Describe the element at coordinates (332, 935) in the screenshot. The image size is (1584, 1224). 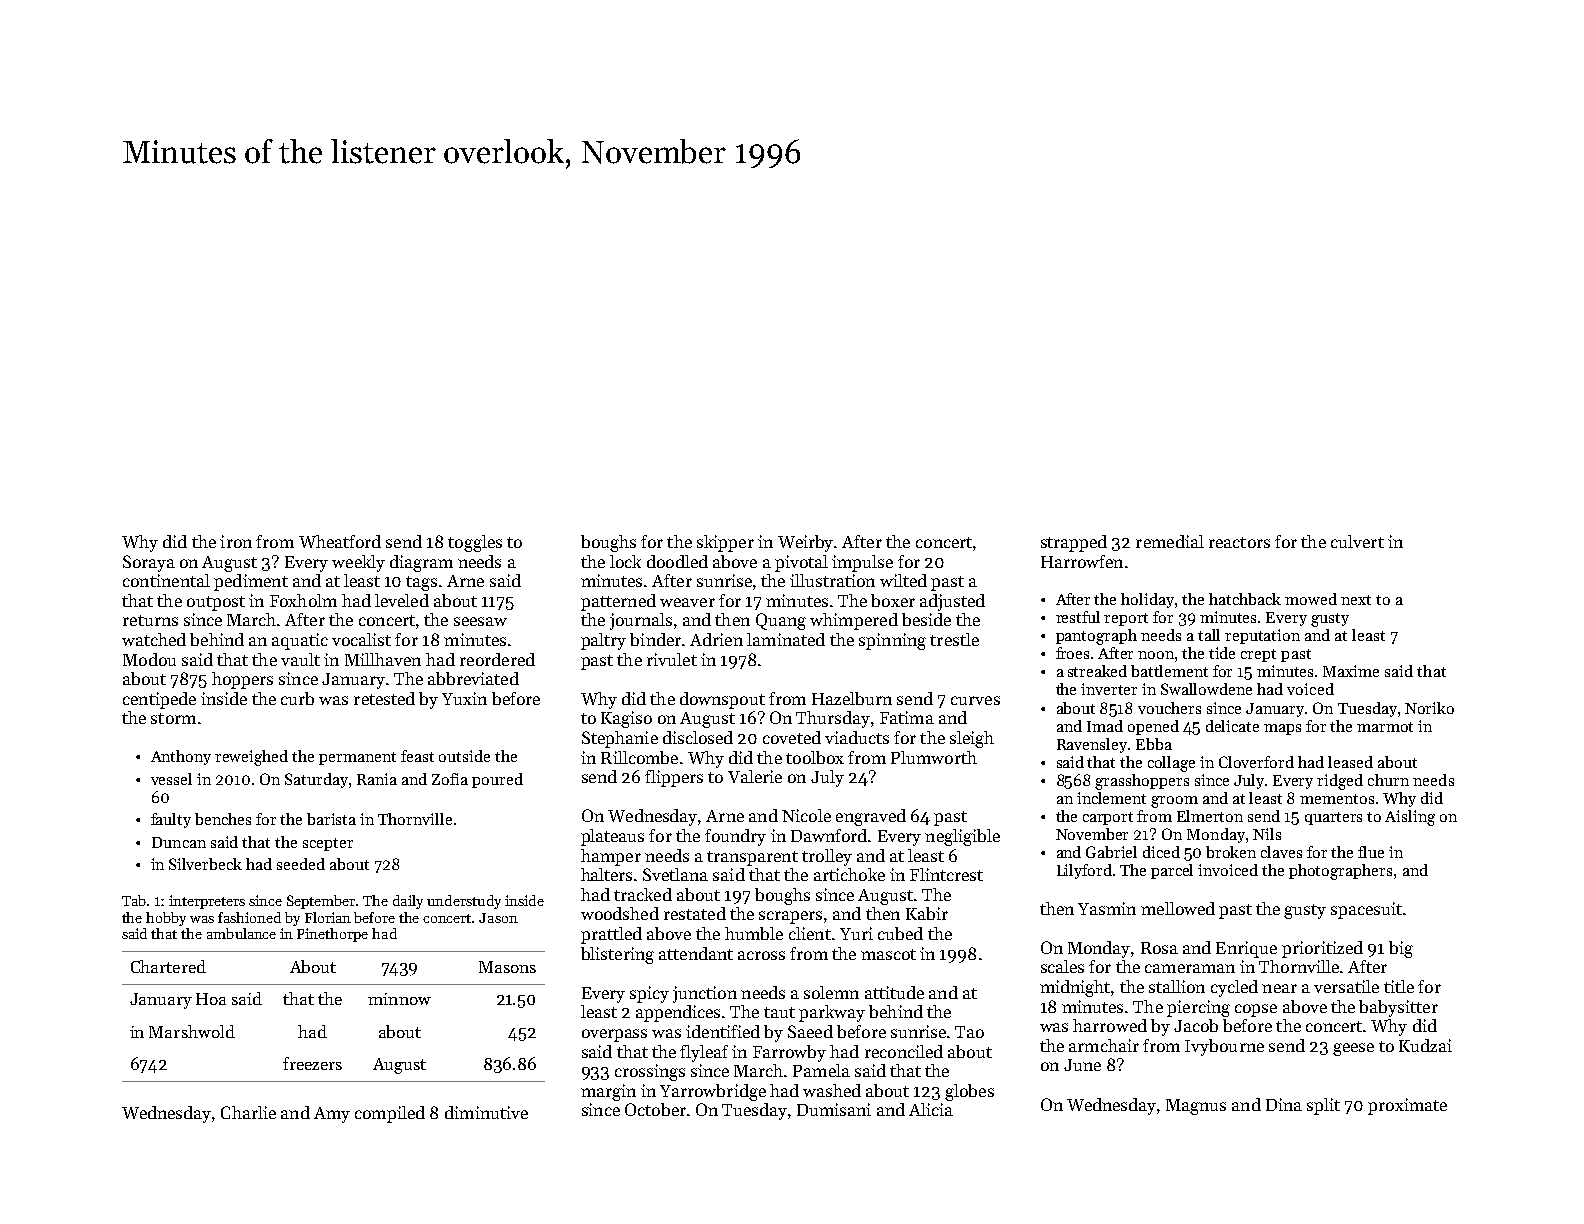
I see `Pinethorpe` at that location.
